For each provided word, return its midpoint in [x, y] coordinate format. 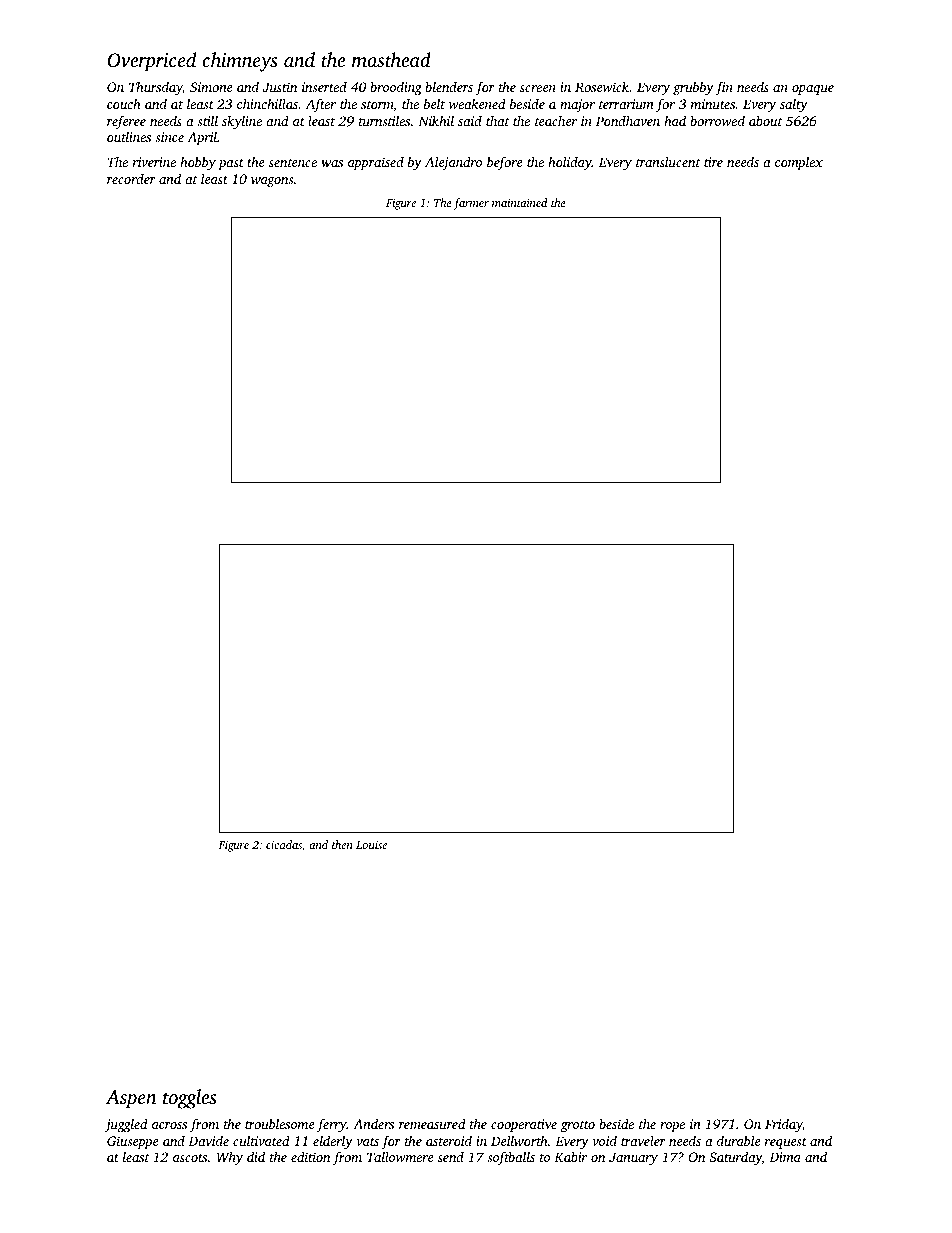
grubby [693, 88]
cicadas [284, 844]
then [342, 844]
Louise [371, 845]
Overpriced [151, 62]
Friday [784, 1125]
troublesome [280, 1123]
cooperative [524, 1125]
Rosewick [602, 87]
